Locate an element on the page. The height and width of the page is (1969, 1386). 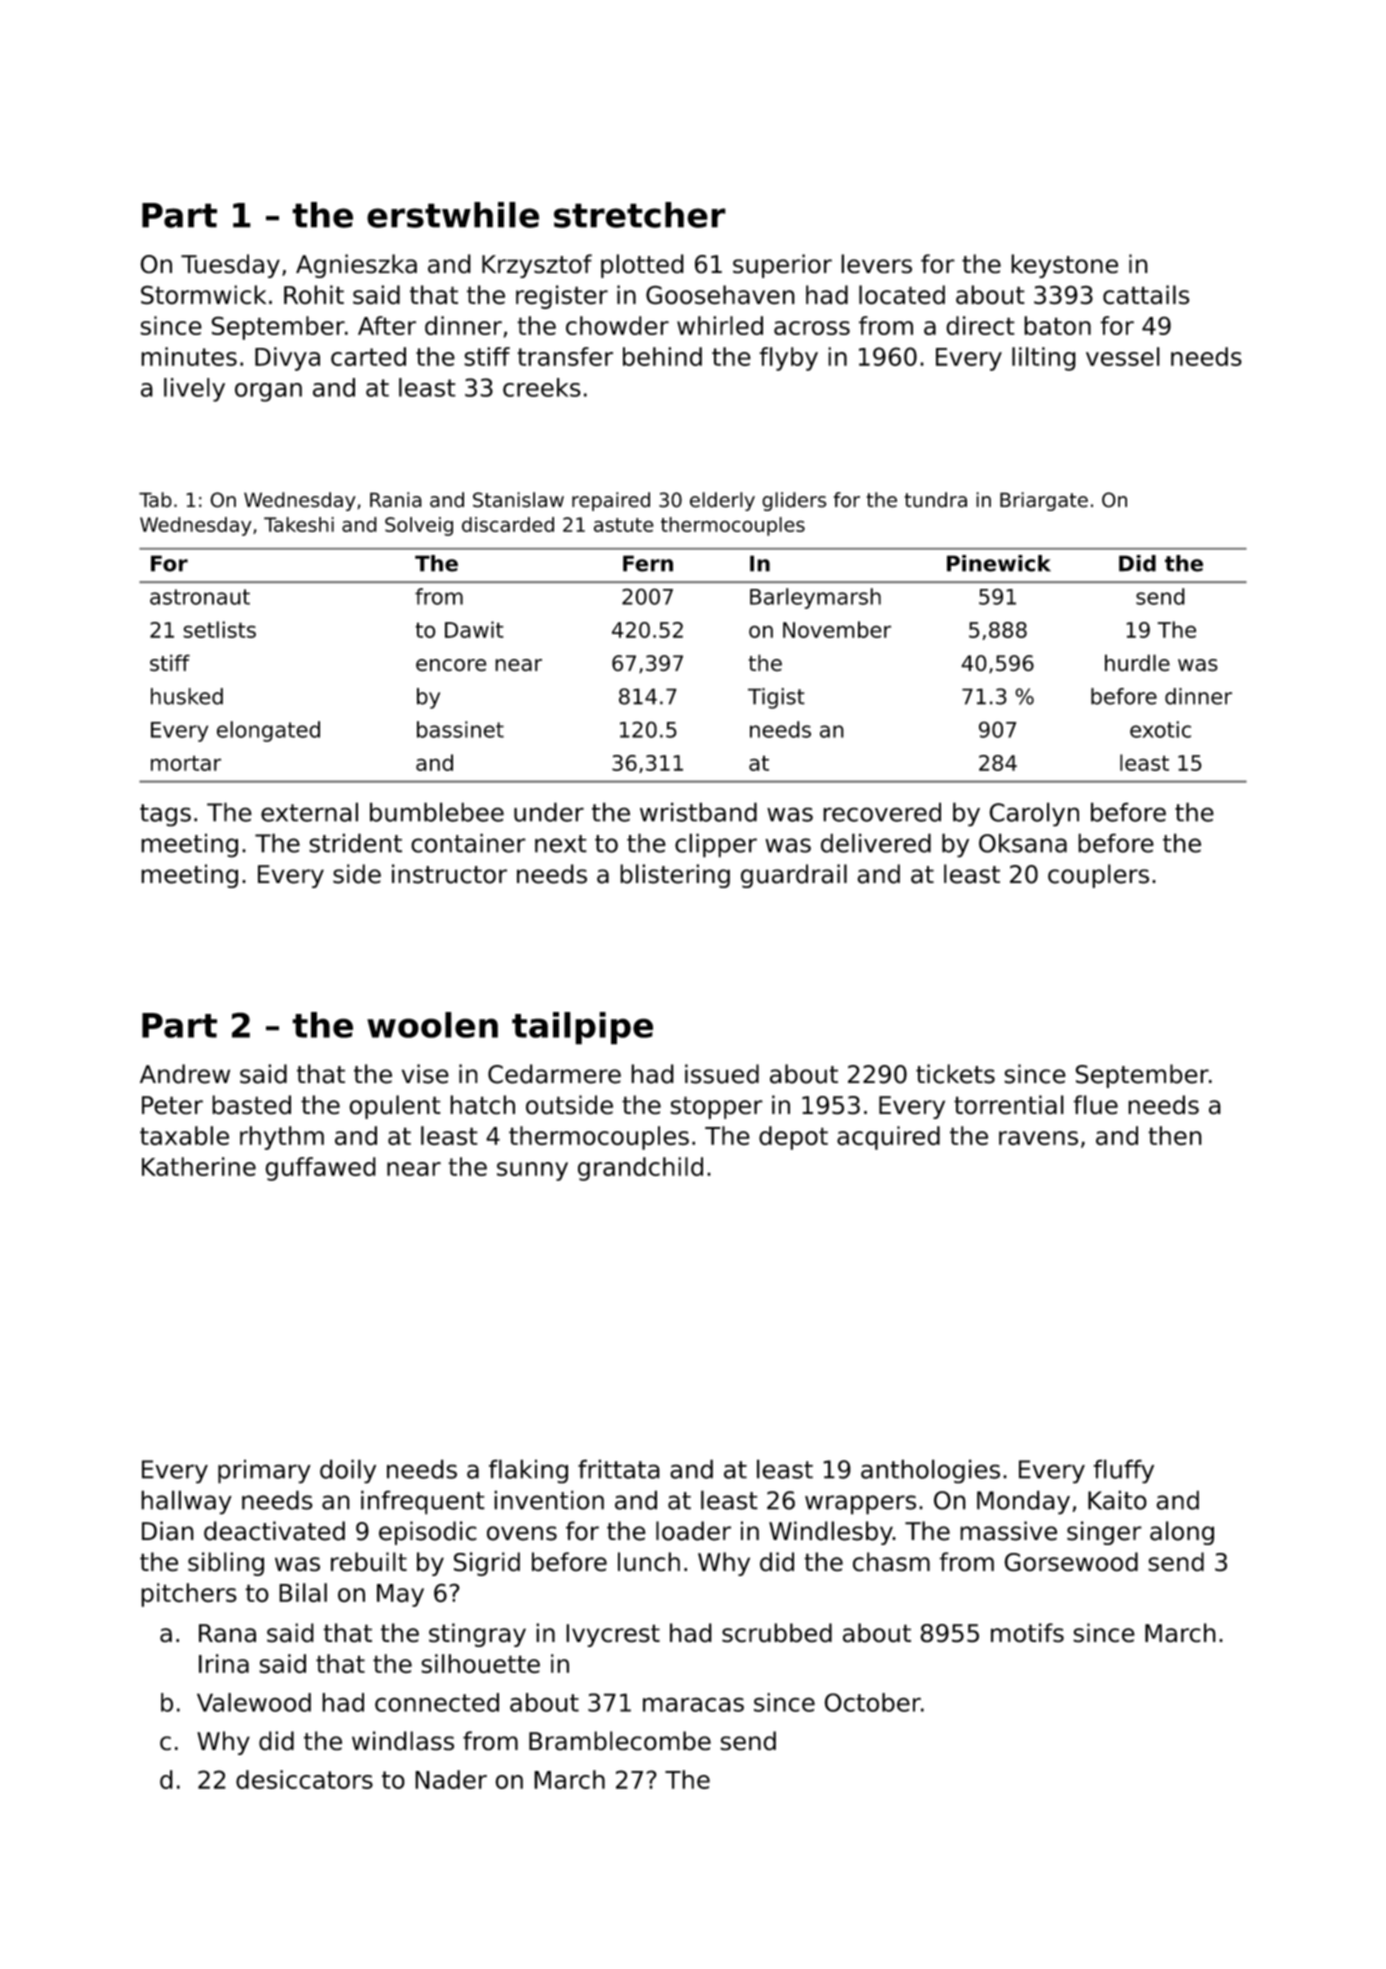
ravens is located at coordinates (1038, 1138).
